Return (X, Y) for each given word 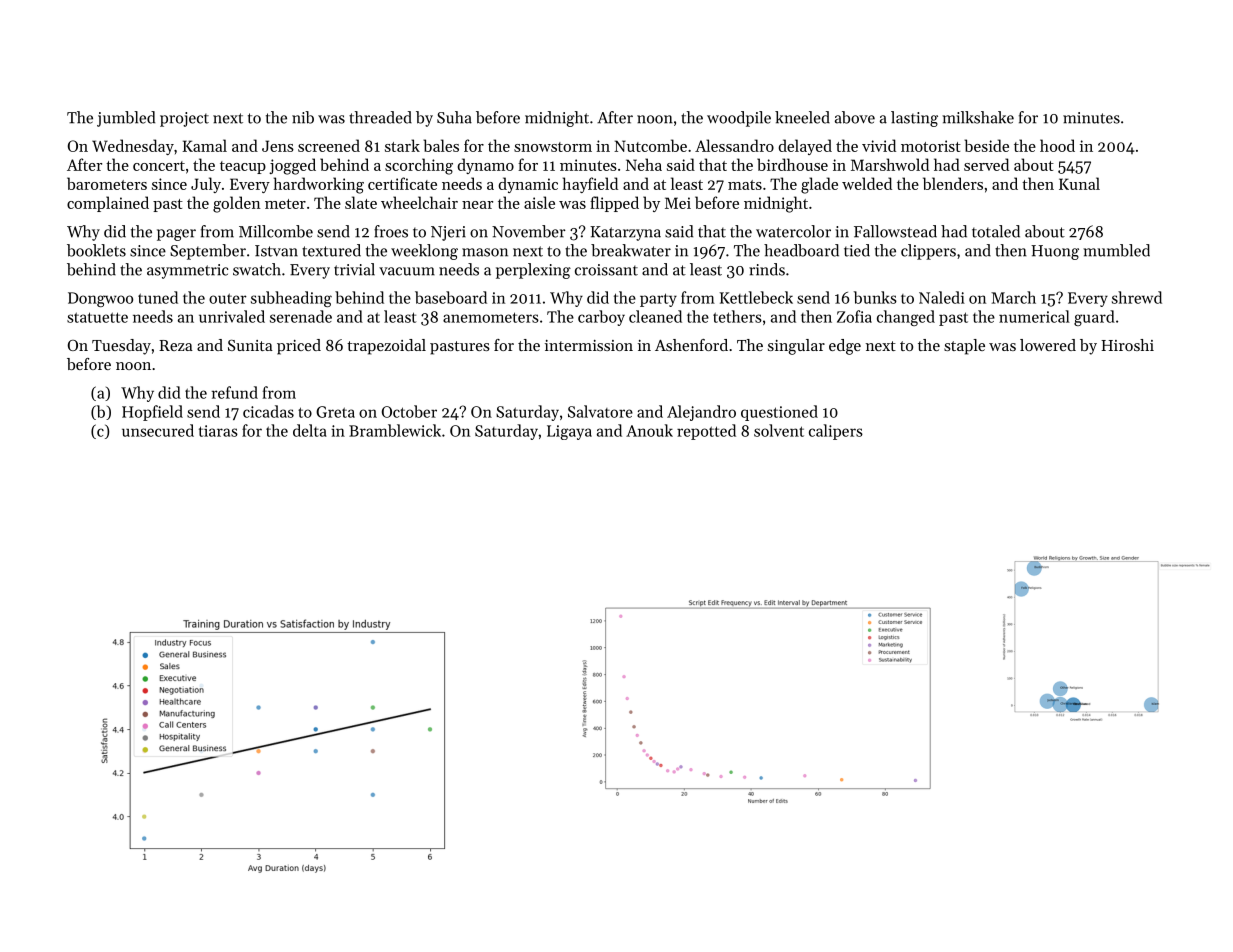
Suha (454, 117)
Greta (335, 412)
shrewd (1137, 297)
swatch (257, 269)
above (855, 117)
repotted (706, 432)
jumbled (126, 119)
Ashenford (691, 345)
